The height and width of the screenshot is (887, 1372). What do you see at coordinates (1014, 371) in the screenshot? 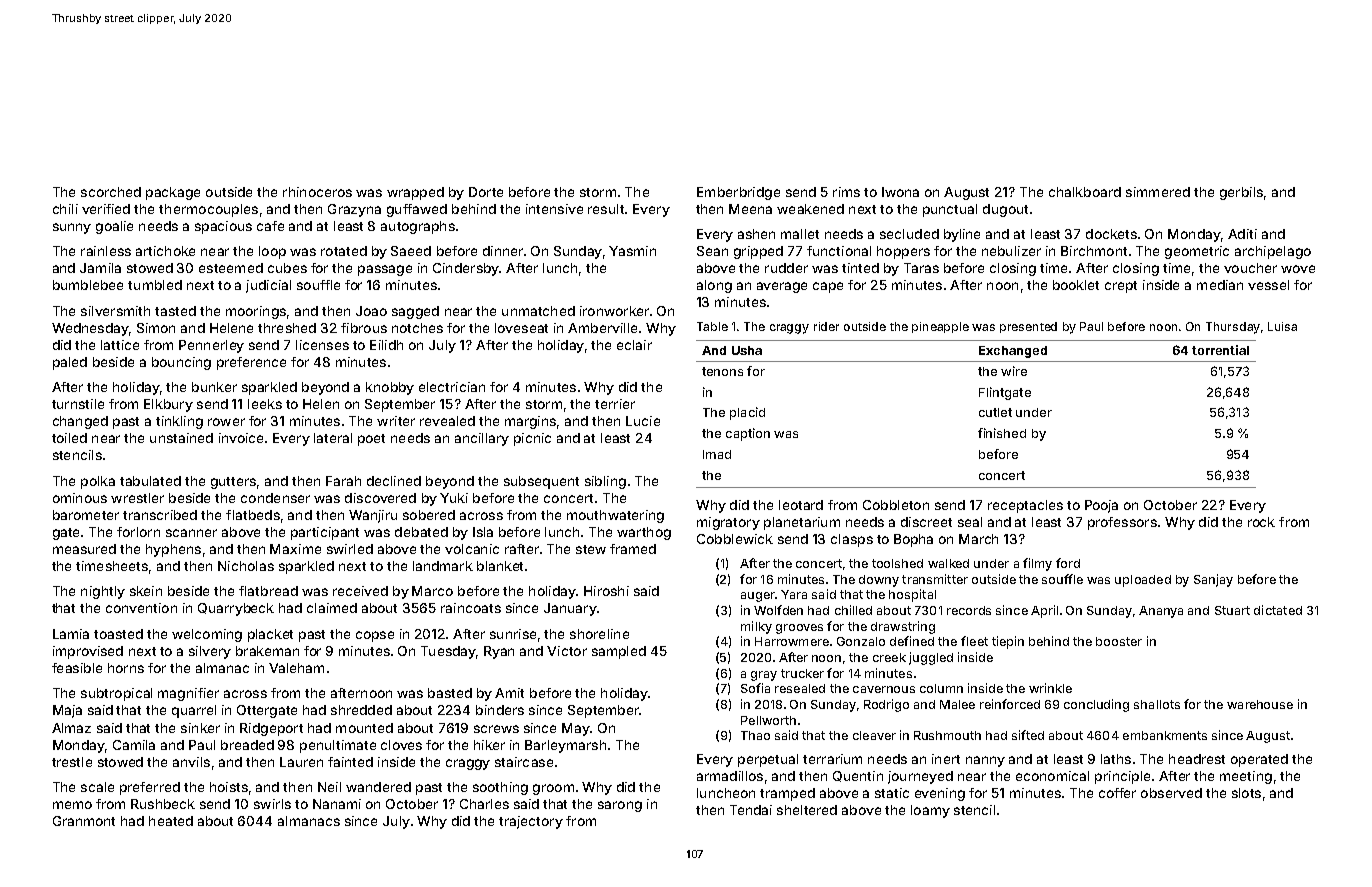
I see `wire` at bounding box center [1014, 371].
